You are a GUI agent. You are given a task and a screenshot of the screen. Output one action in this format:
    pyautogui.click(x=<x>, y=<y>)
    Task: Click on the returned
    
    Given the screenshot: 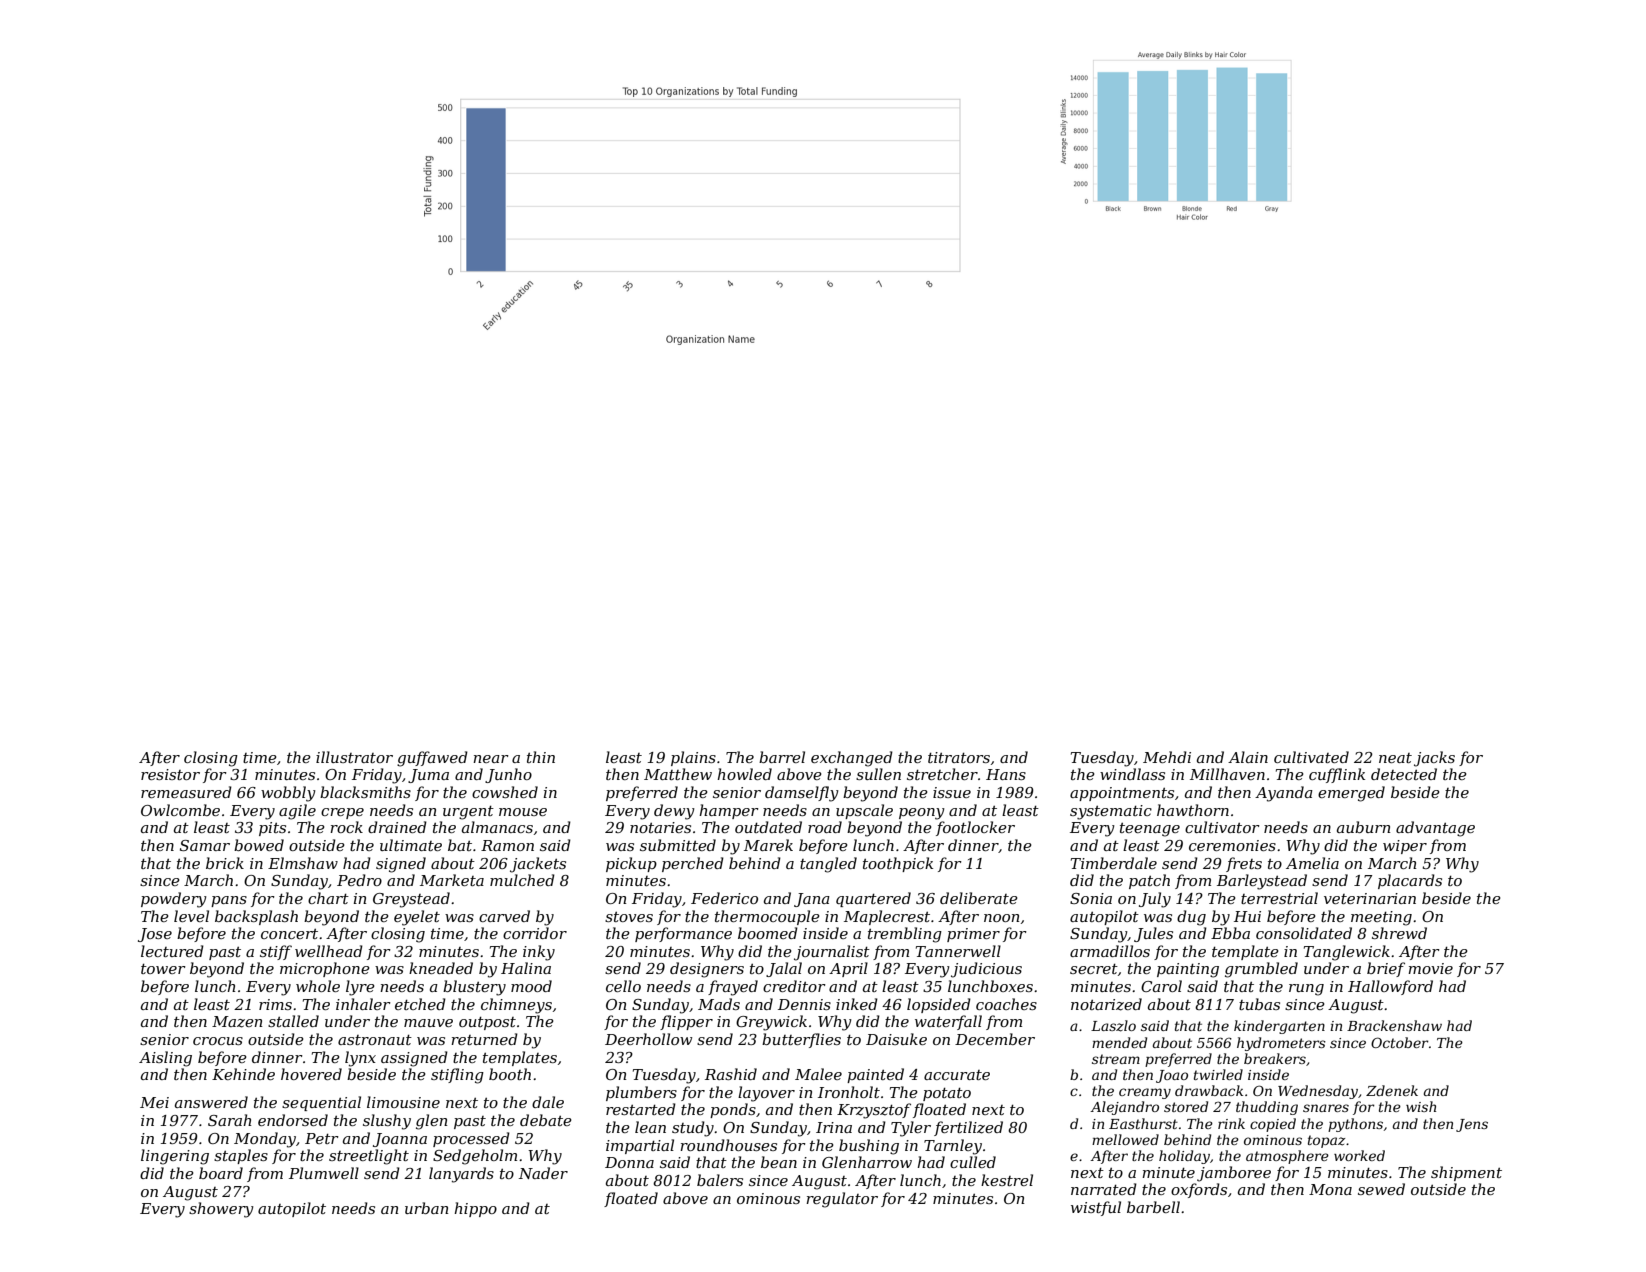 What is the action you would take?
    pyautogui.click(x=484, y=1039)
